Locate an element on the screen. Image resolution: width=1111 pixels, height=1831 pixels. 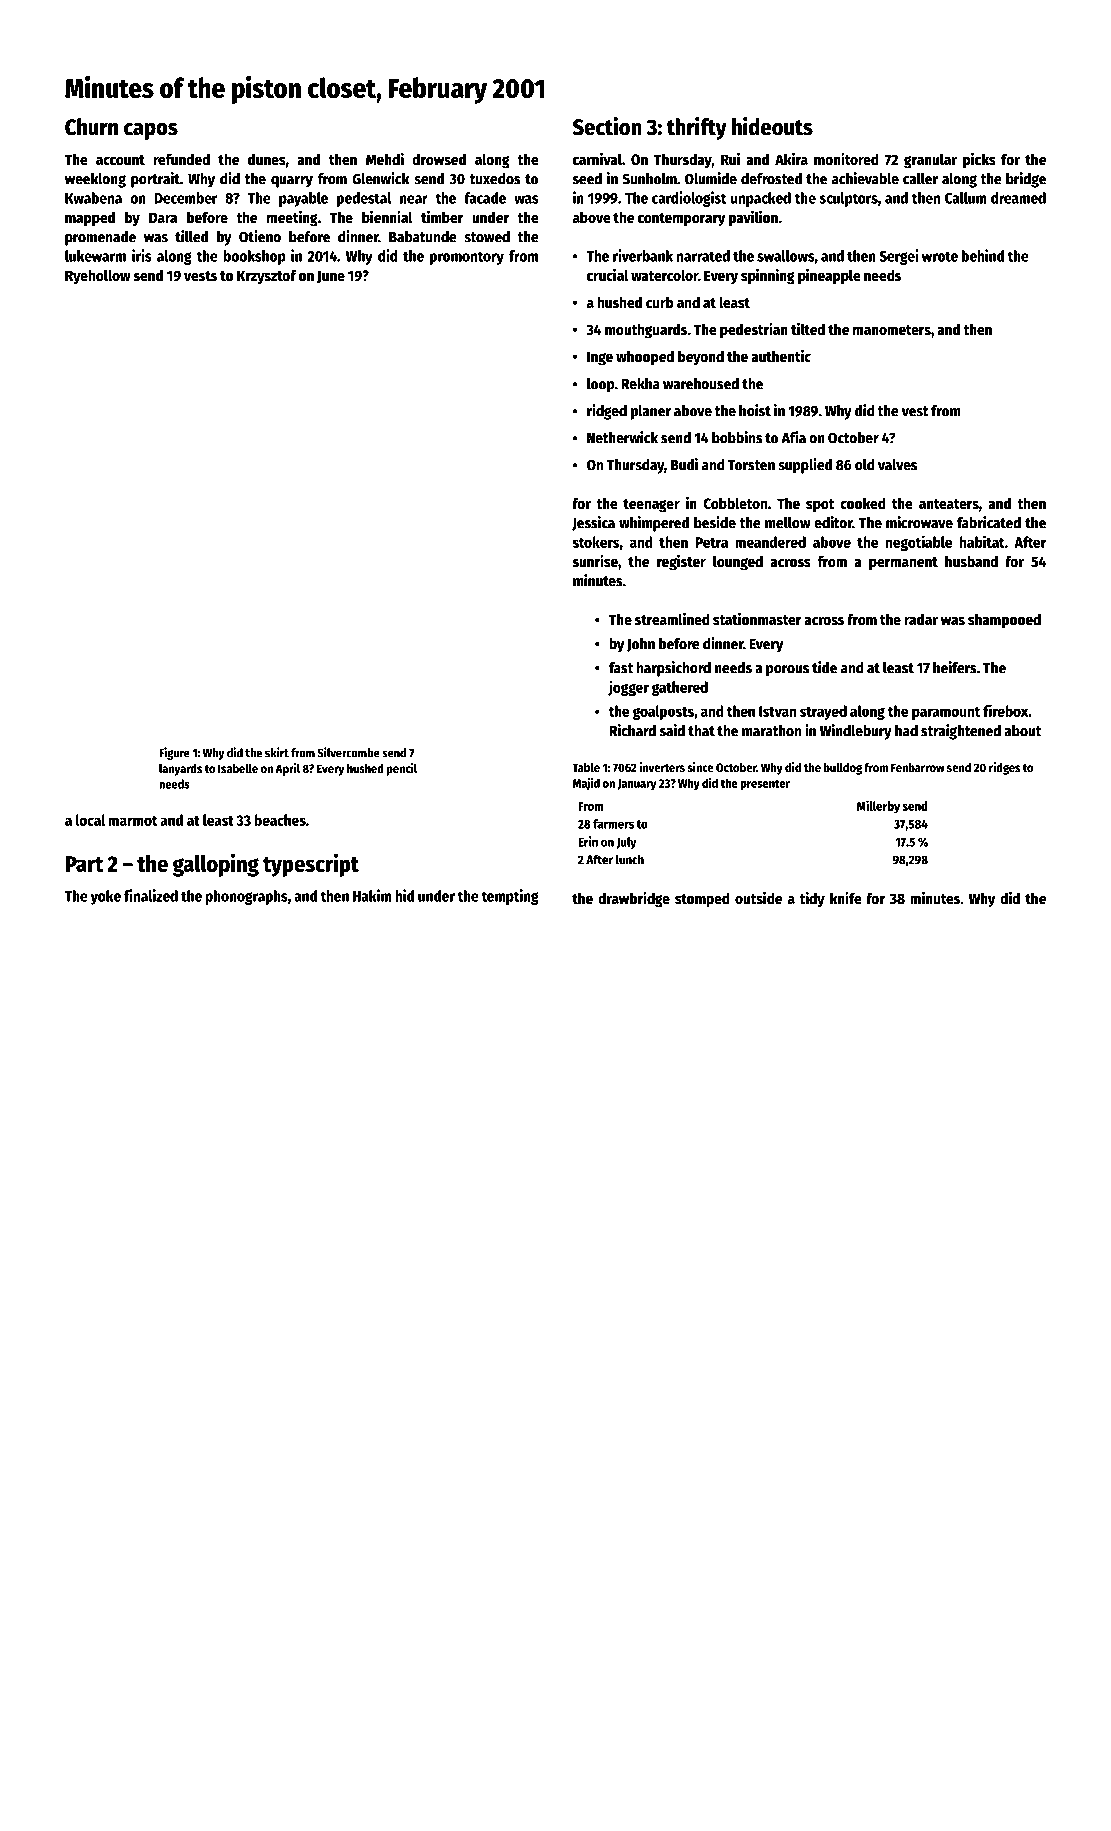
firebox is located at coordinates (1005, 710).
